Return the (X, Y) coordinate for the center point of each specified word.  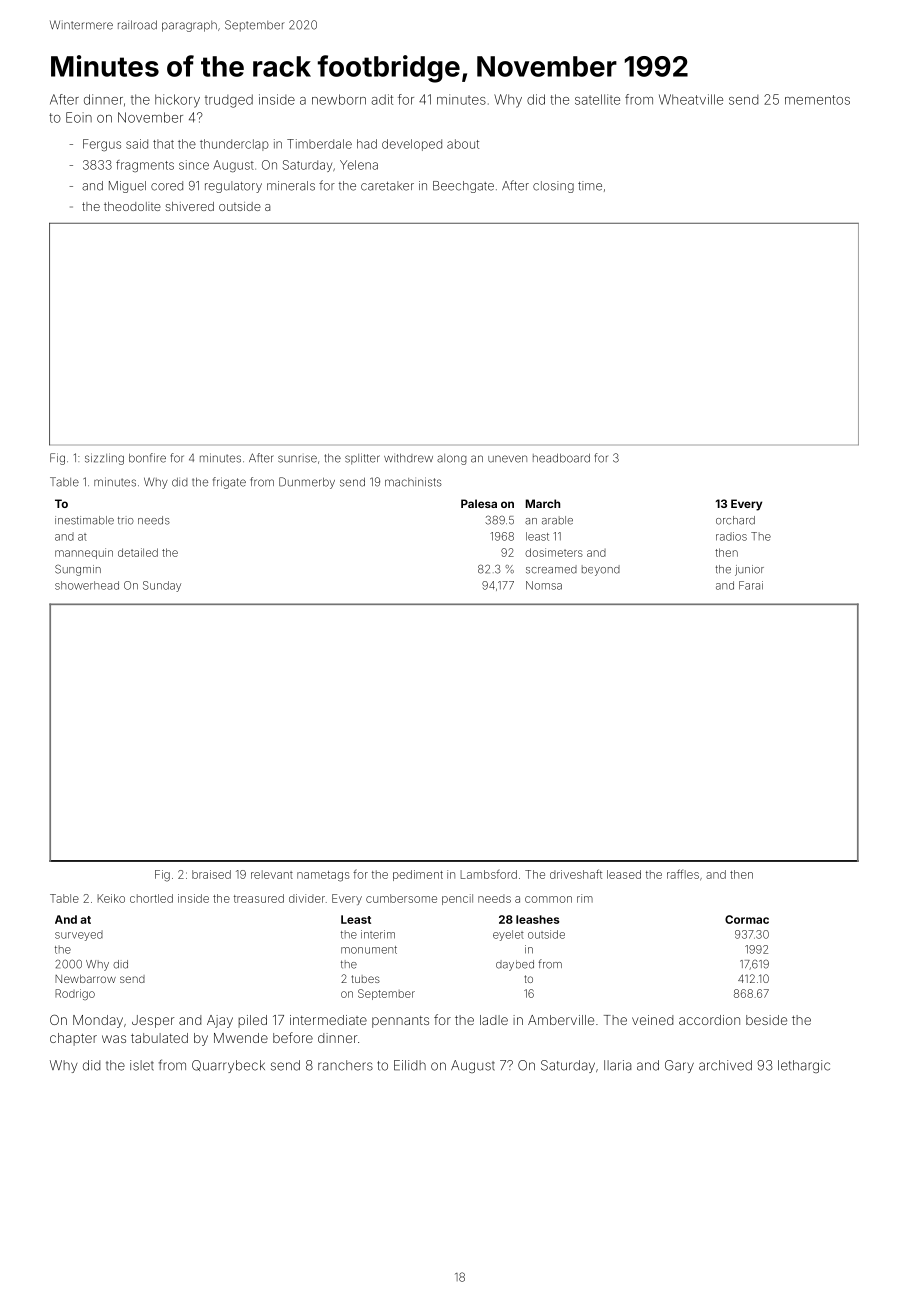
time (590, 186)
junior (749, 570)
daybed (515, 965)
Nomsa (544, 585)
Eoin (79, 117)
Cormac (747, 919)
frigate (229, 483)
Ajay (220, 1021)
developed (412, 145)
